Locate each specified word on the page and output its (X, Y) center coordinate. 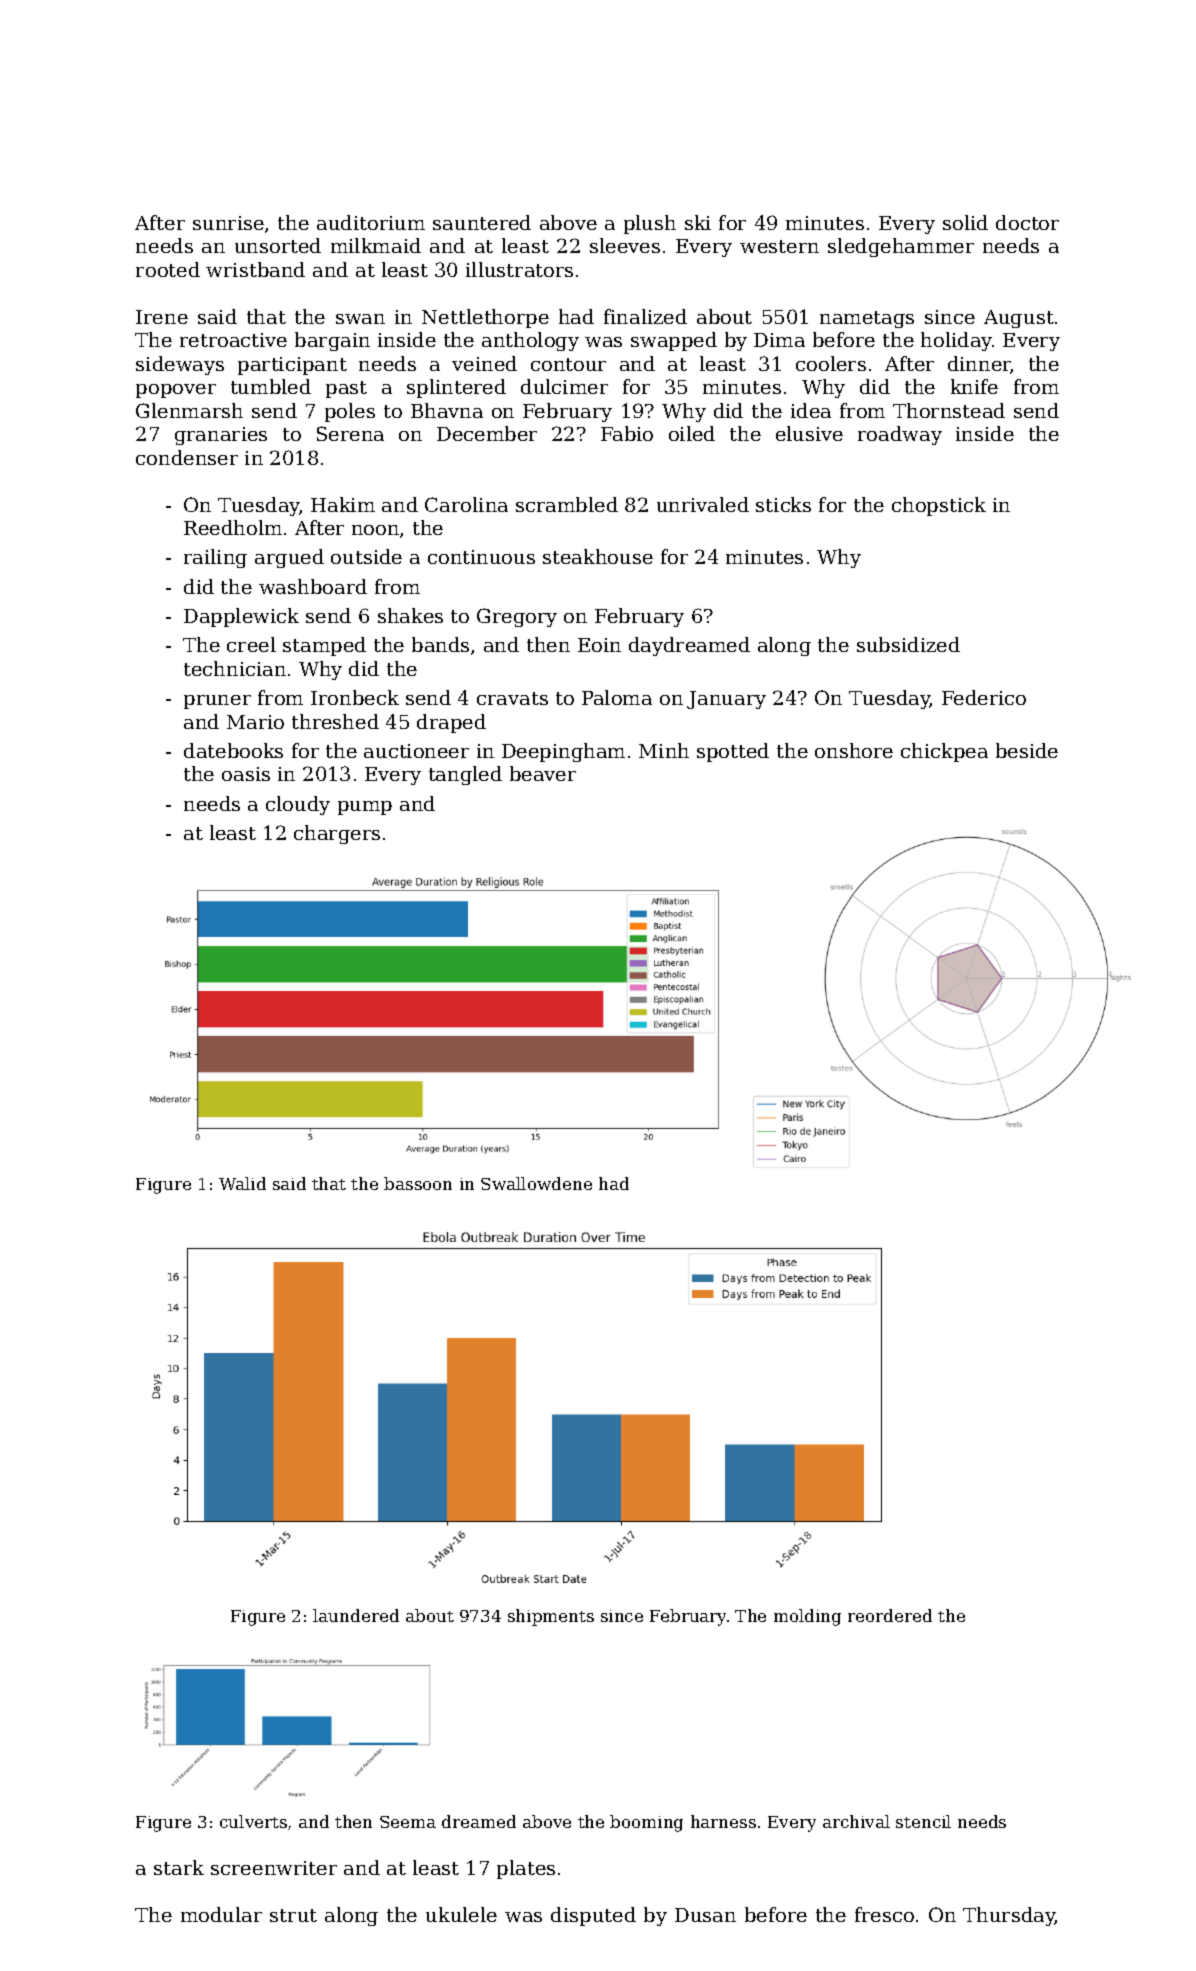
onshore (854, 750)
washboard (313, 586)
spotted (733, 752)
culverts (253, 1821)
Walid (242, 1183)
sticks (783, 504)
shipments (551, 1617)
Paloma (617, 697)
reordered (890, 1615)
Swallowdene (536, 1183)
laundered (356, 1615)
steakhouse (598, 556)
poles (350, 412)
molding (807, 1617)
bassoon (418, 1183)
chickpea (944, 752)
